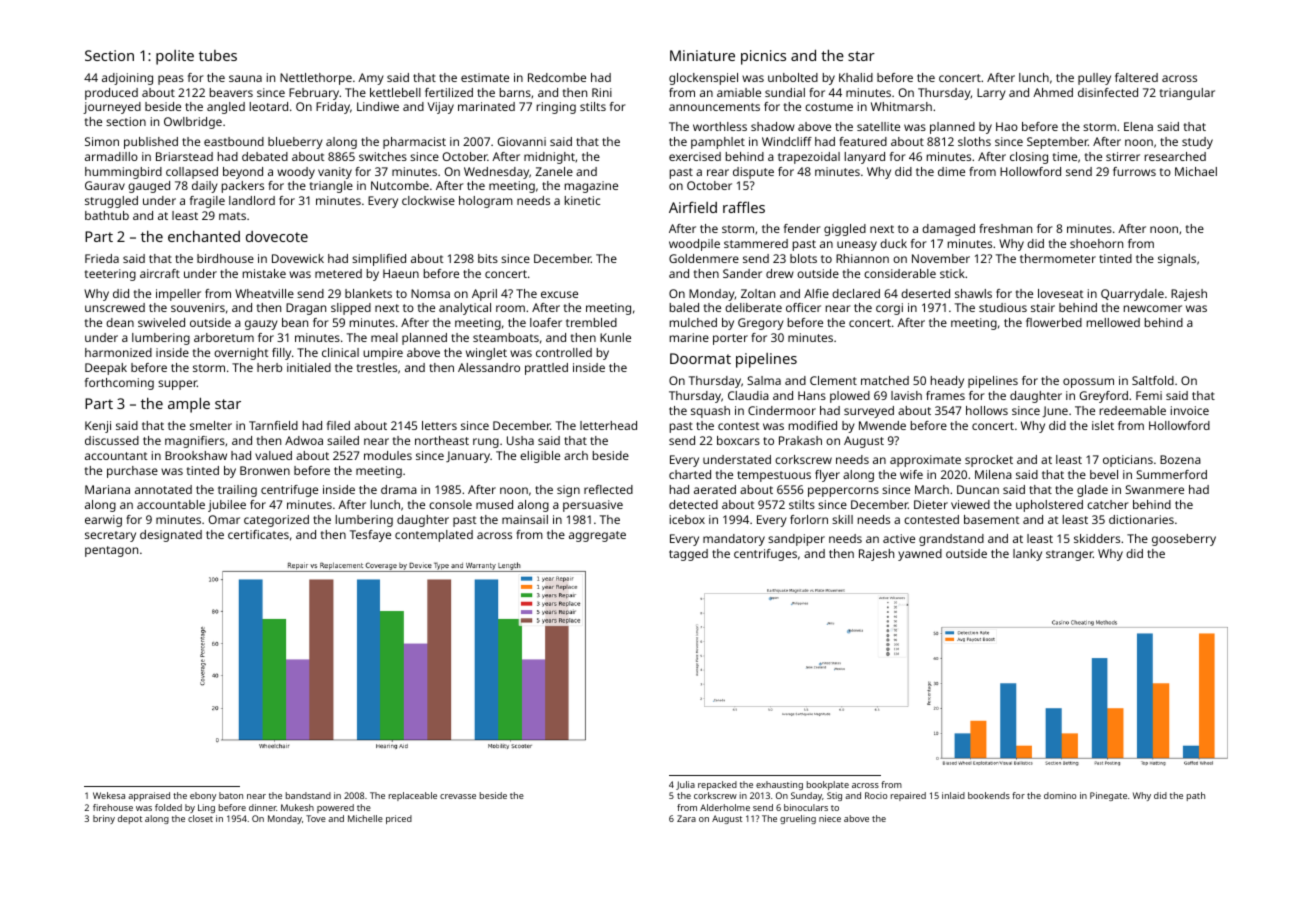 The image size is (1308, 924). I want to click on exhausting, so click(779, 785).
